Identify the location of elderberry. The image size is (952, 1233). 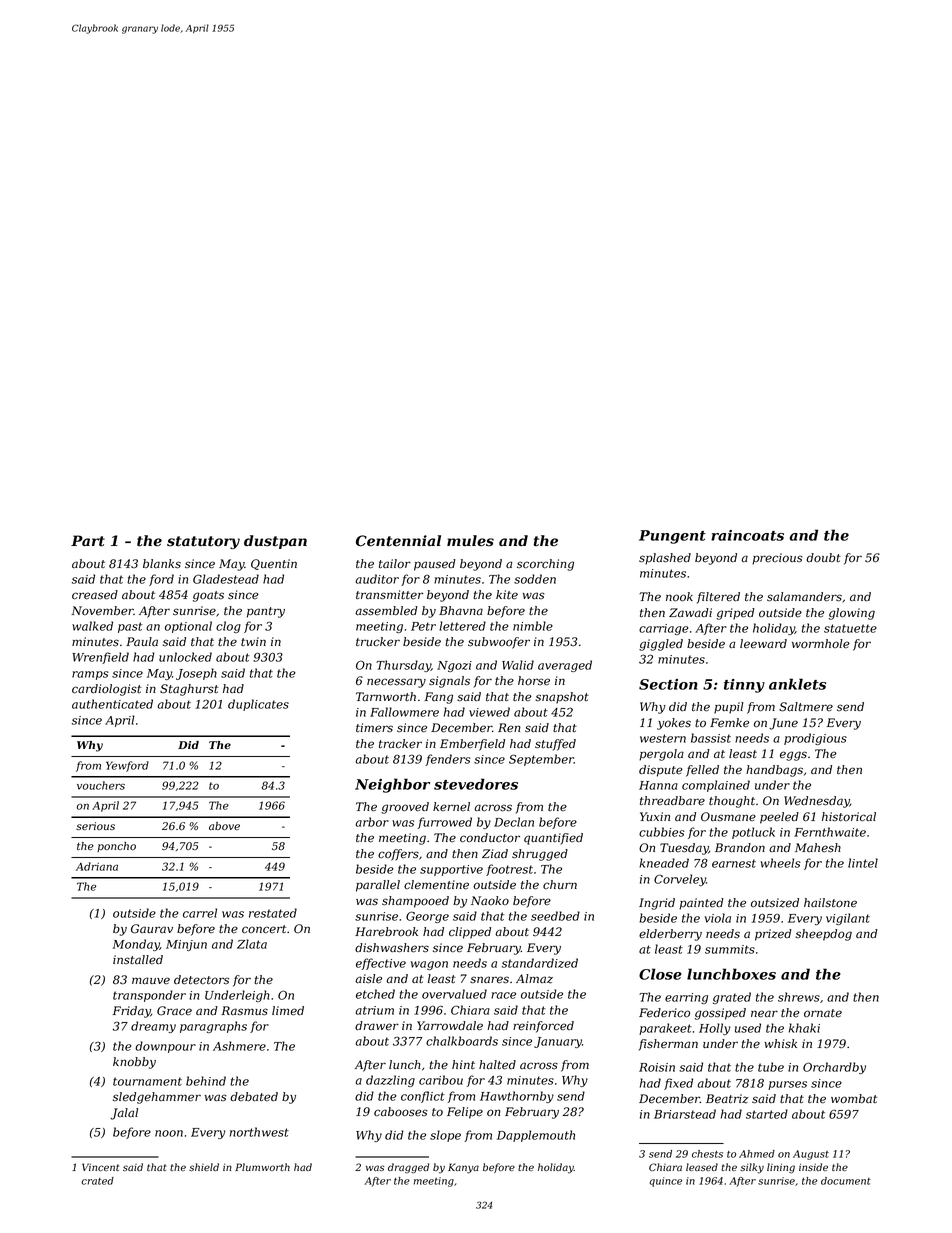
(670, 935).
